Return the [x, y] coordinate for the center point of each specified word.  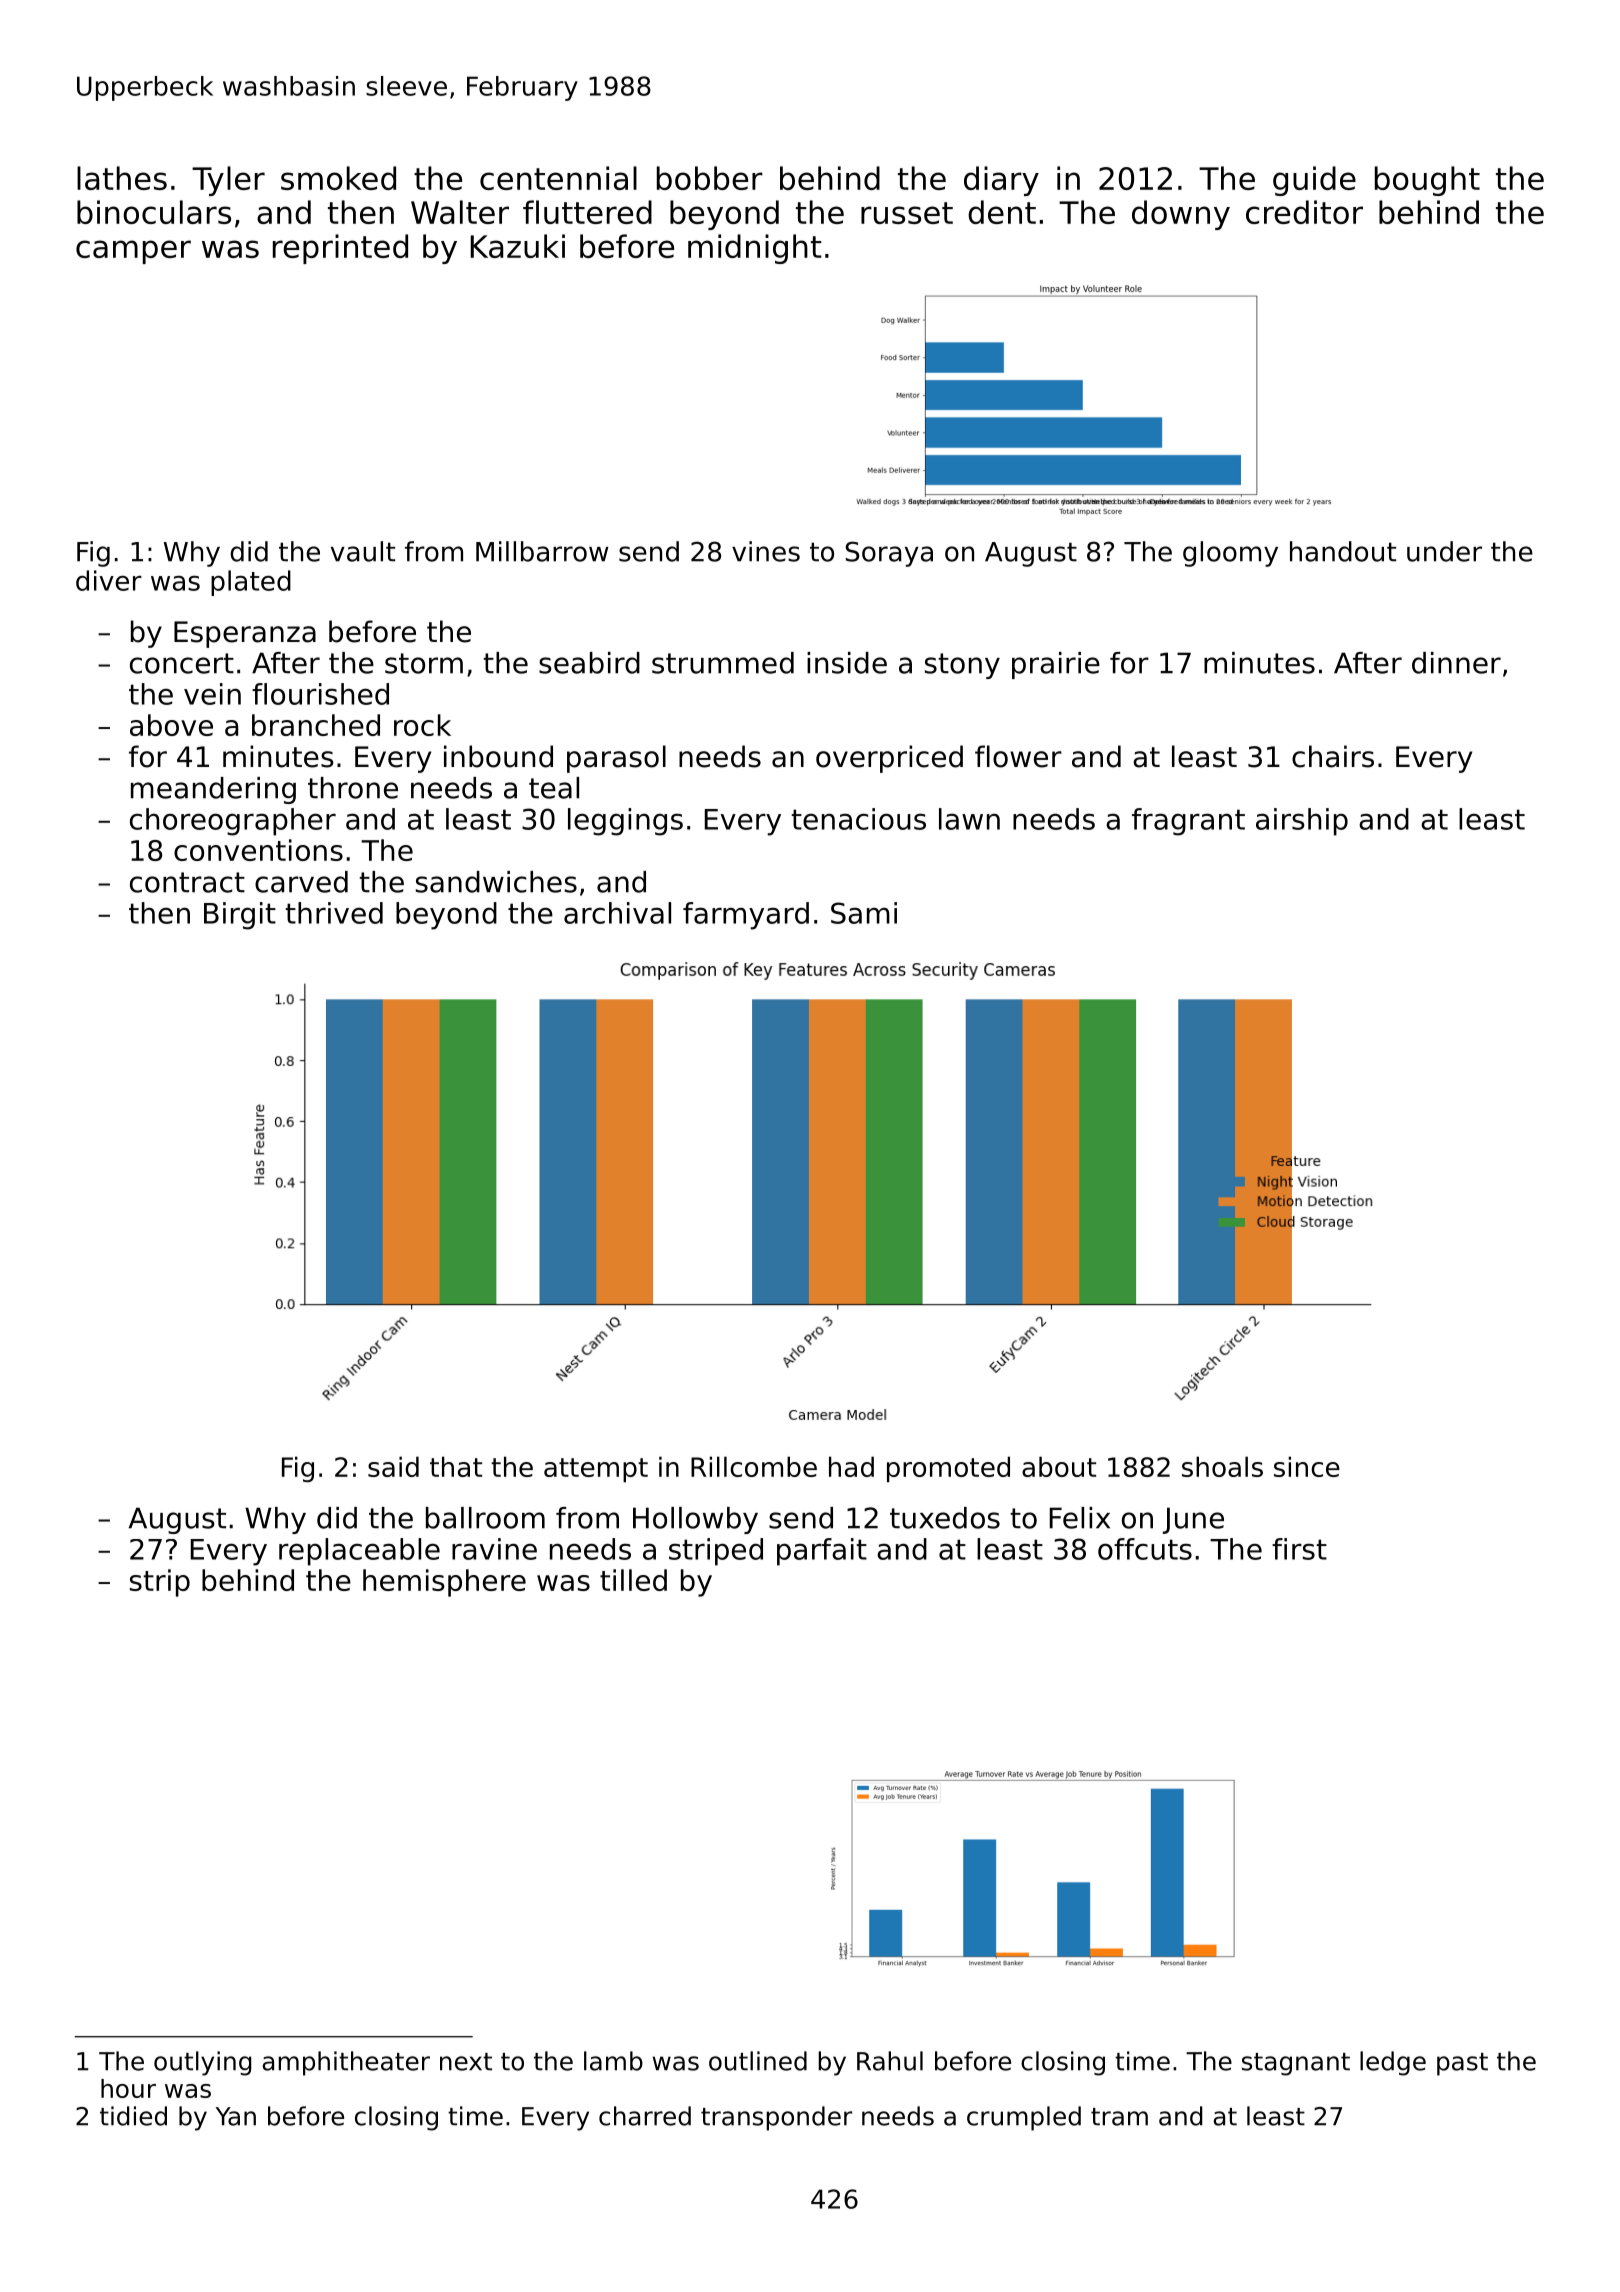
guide [1314, 181]
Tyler [228, 181]
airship [1302, 822]
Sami [864, 913]
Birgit [240, 916]
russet [907, 213]
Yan [236, 2116]
